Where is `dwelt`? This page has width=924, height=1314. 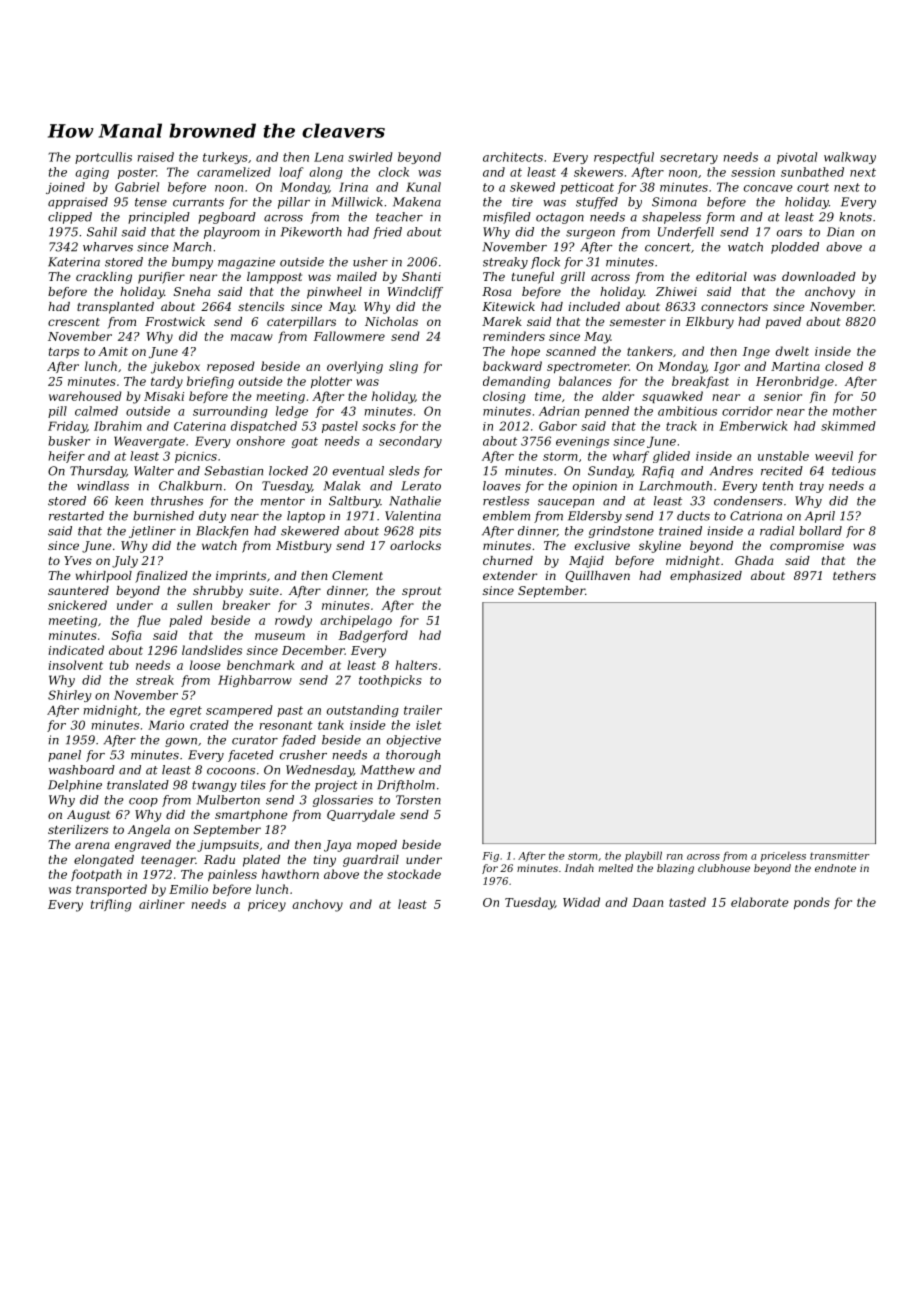
dwelt is located at coordinates (792, 351).
